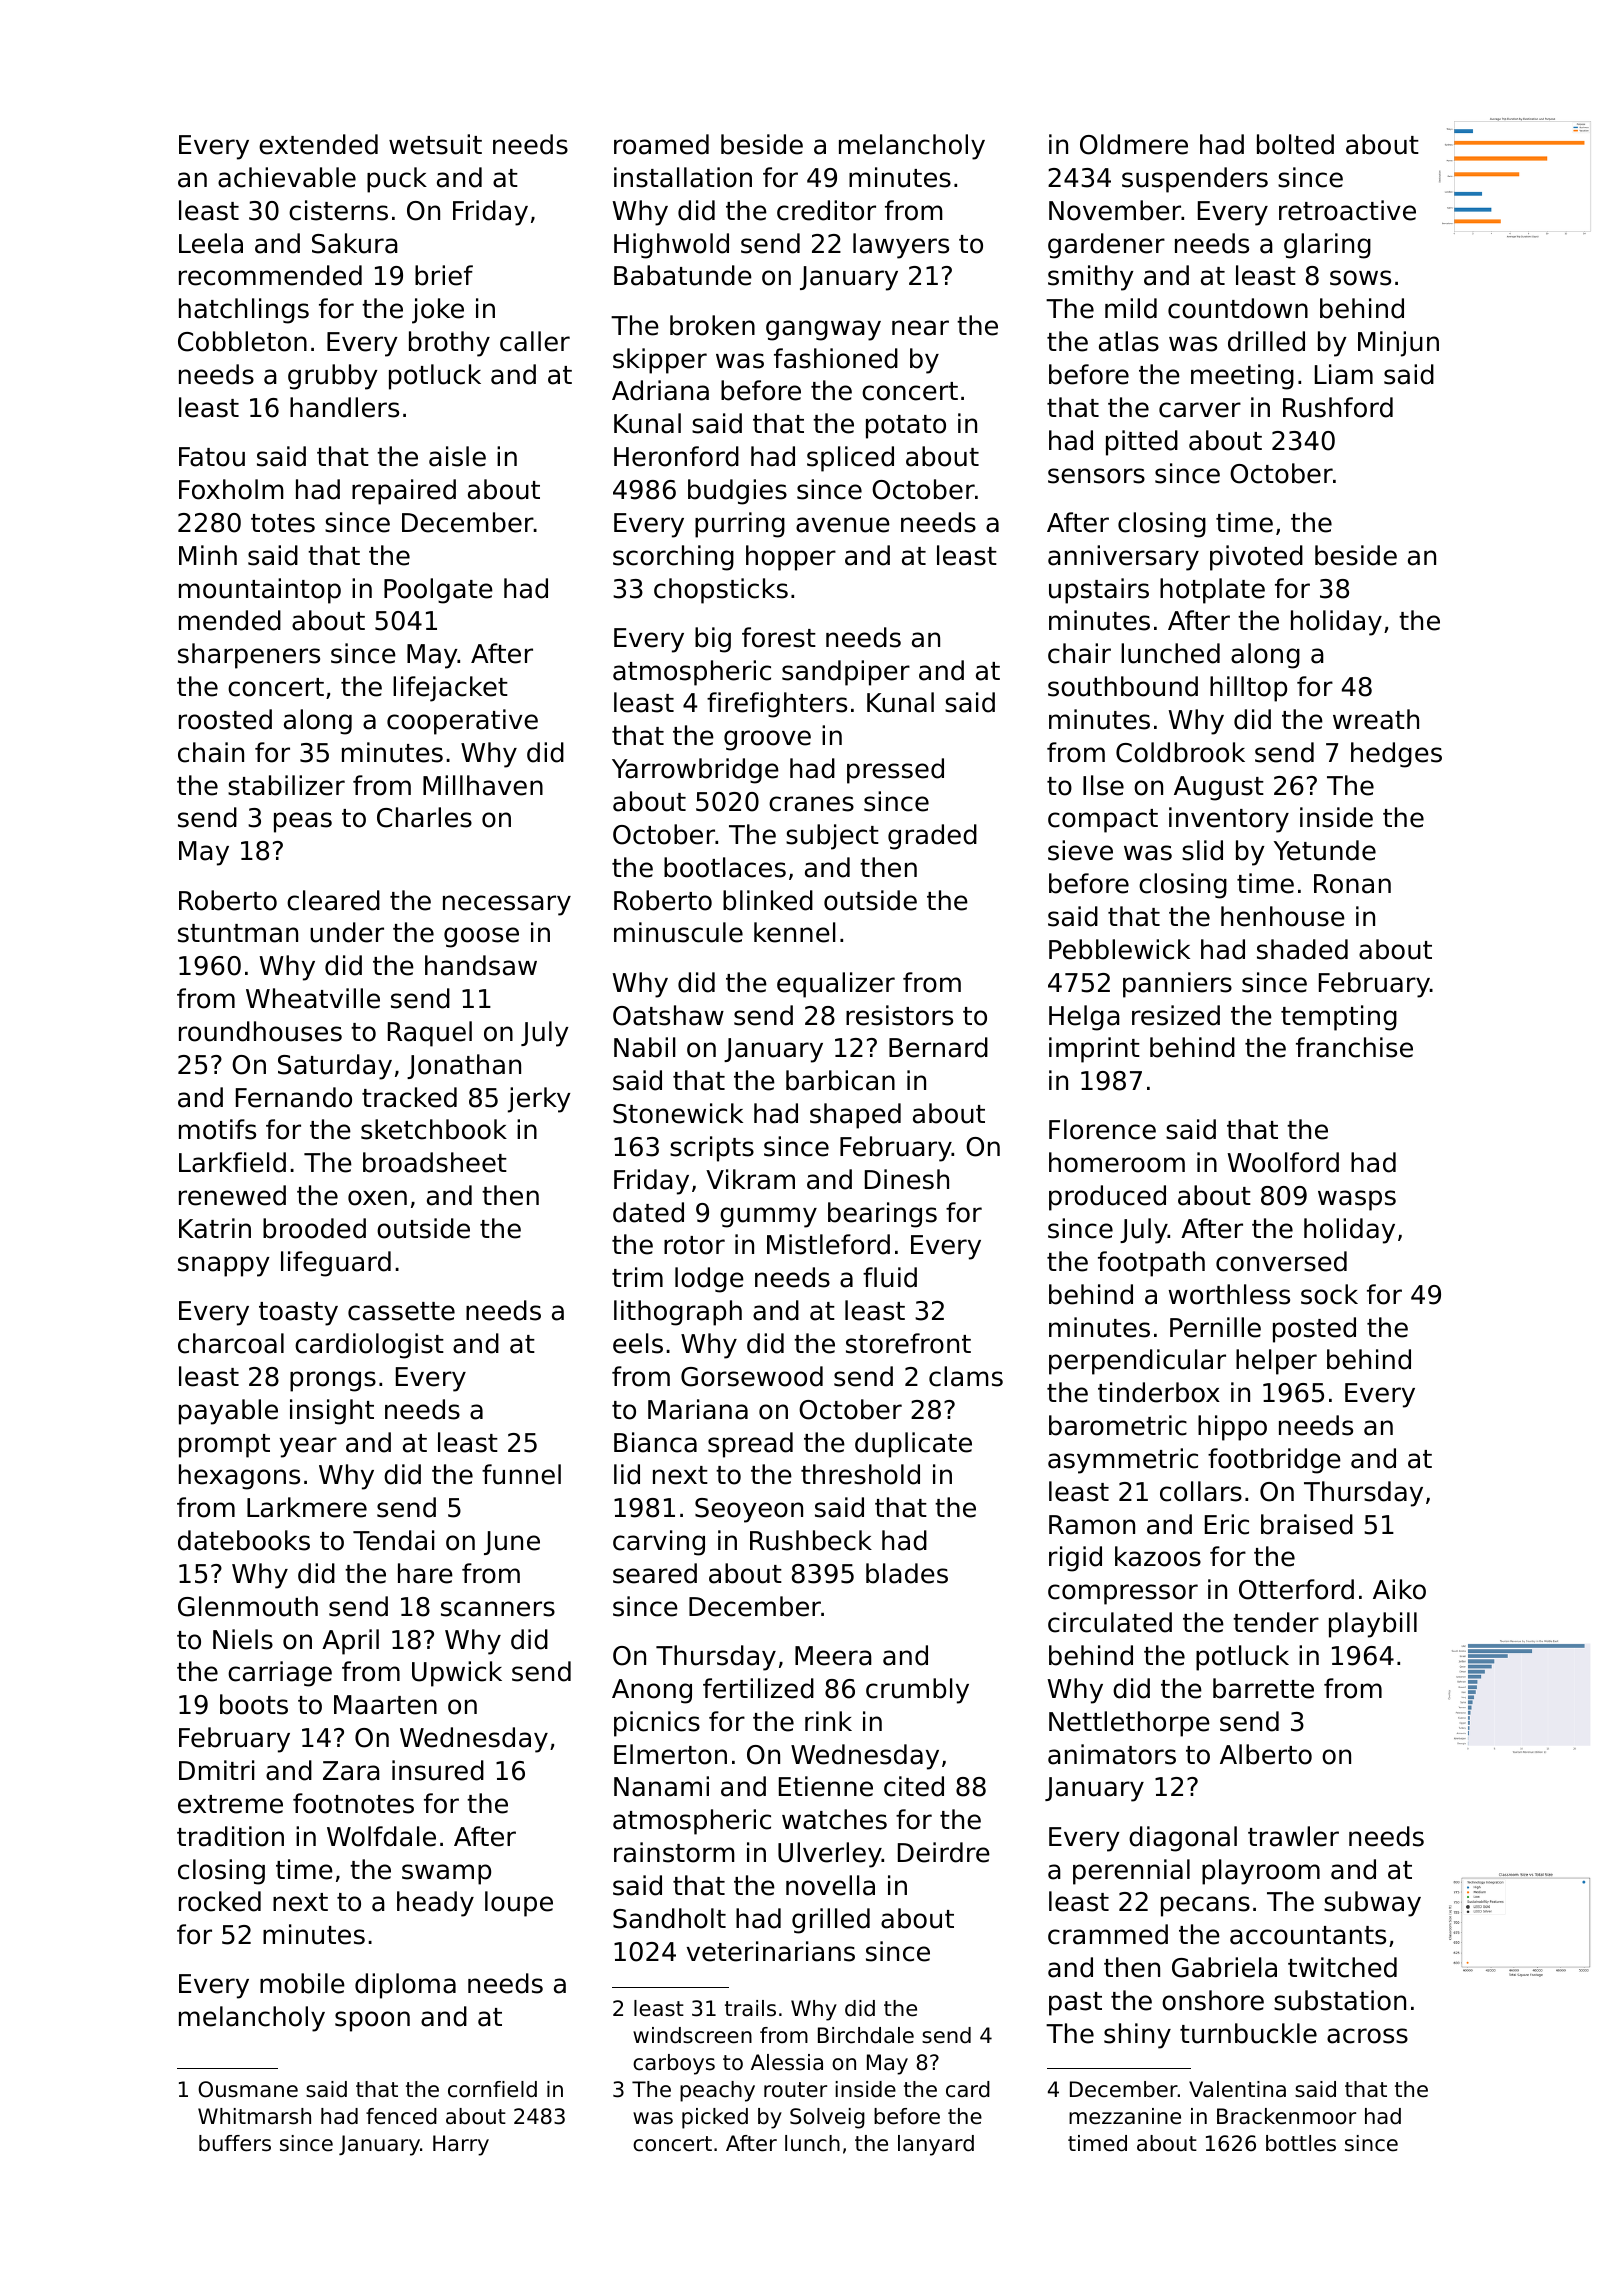  I want to click on handsaw, so click(481, 965).
